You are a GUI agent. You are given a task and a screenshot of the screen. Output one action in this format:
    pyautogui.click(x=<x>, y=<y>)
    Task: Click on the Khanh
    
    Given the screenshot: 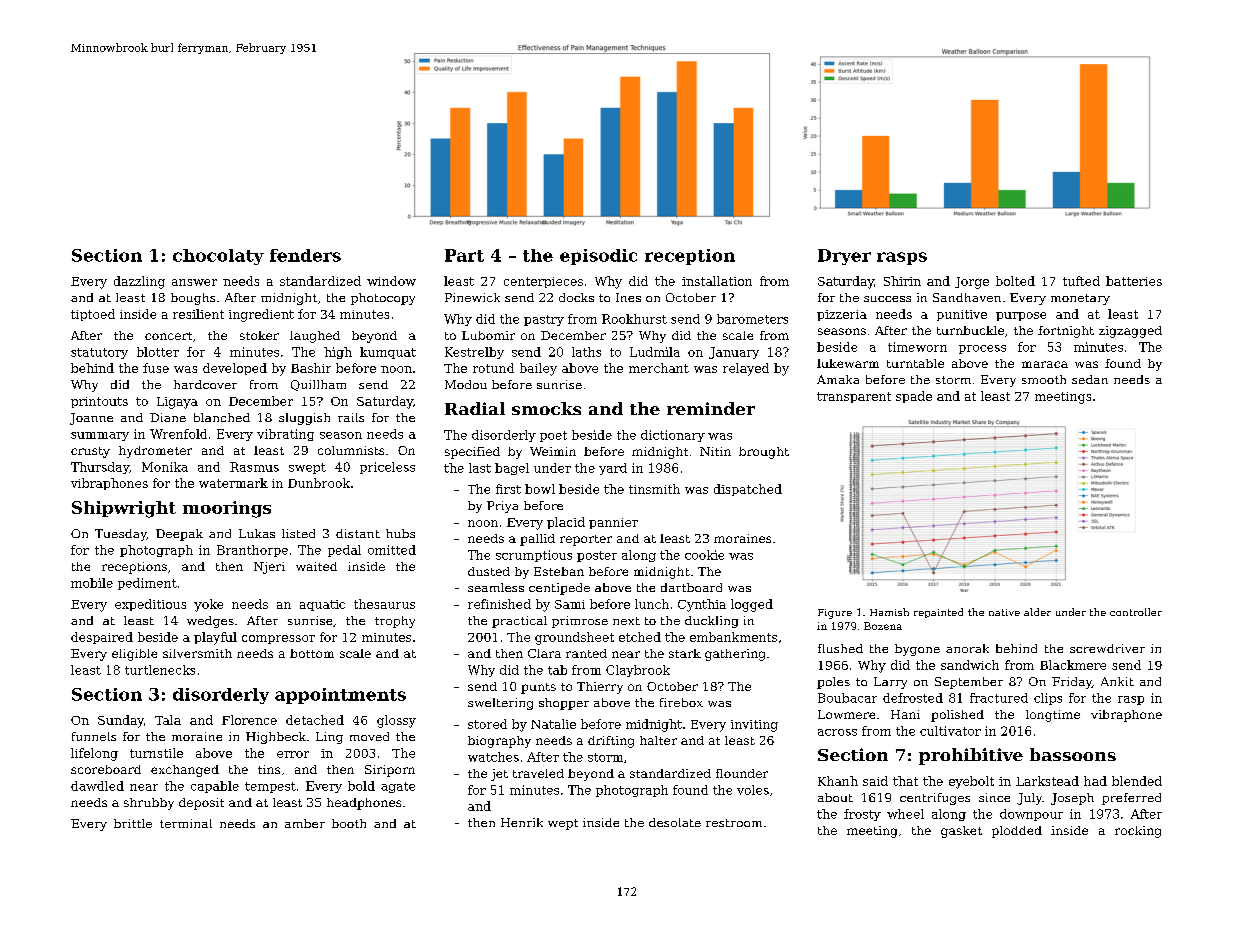 What is the action you would take?
    pyautogui.click(x=838, y=781)
